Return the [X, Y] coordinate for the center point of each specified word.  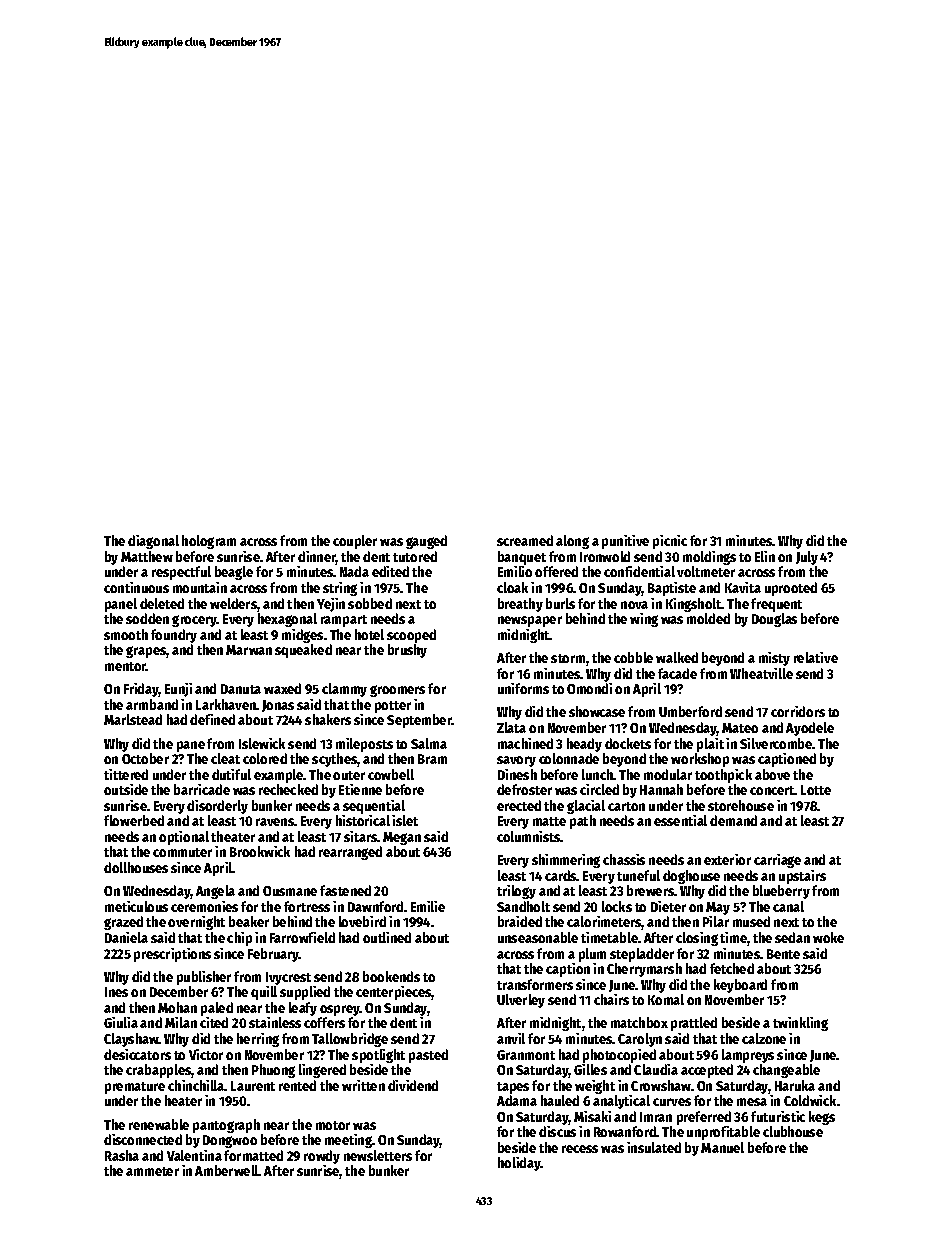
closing [697, 939]
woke [828, 937]
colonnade [569, 758]
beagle [234, 573]
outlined [387, 937]
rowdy [322, 1157]
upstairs [802, 877]
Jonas [278, 706]
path [583, 822]
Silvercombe [776, 743]
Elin [765, 556]
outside [126, 789]
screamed [525, 540]
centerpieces [394, 993]
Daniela [126, 937]
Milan [181, 1022]
